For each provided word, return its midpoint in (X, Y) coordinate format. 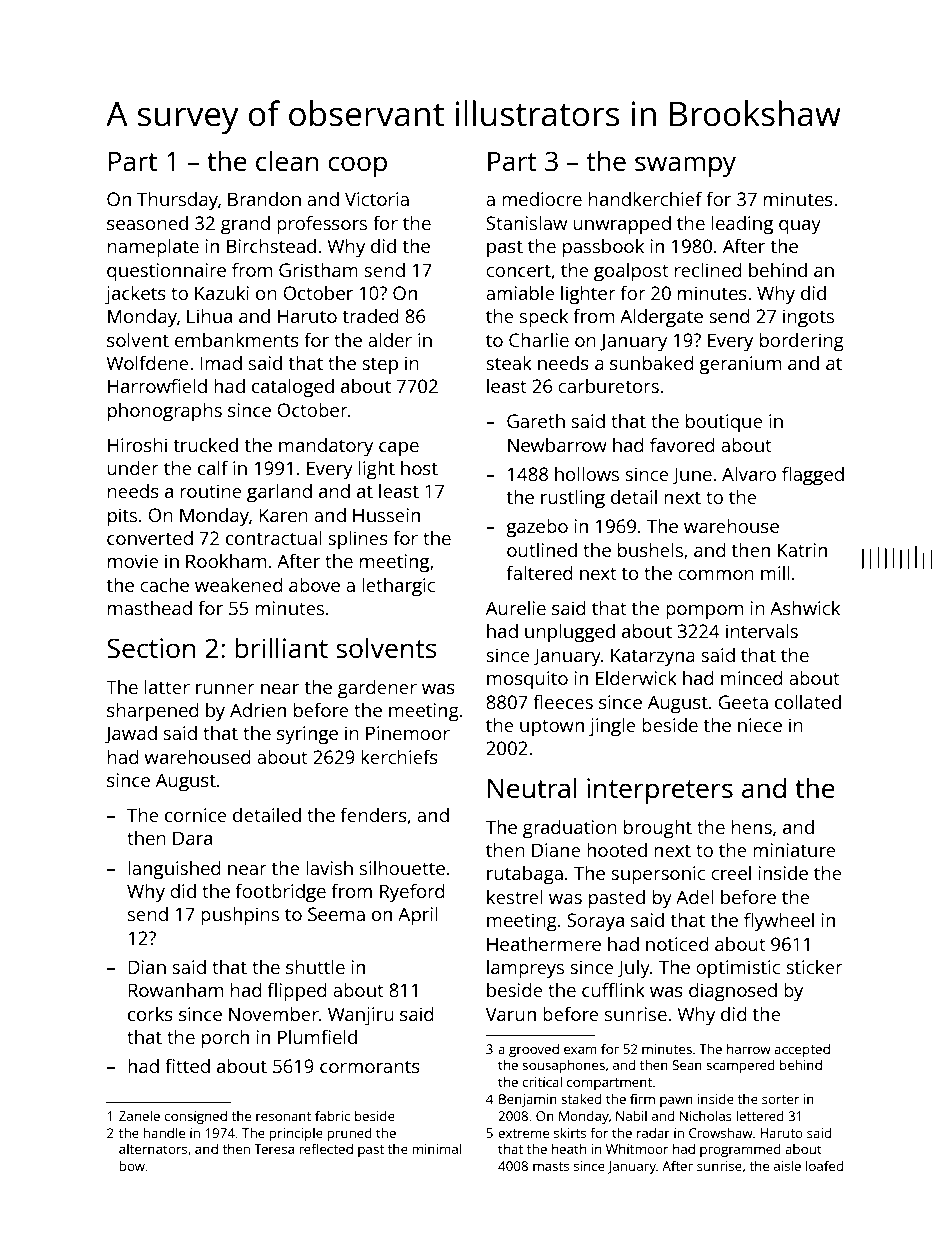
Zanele (139, 1115)
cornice (196, 815)
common (716, 575)
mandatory (326, 447)
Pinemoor (408, 733)
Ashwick (805, 607)
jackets (135, 295)
